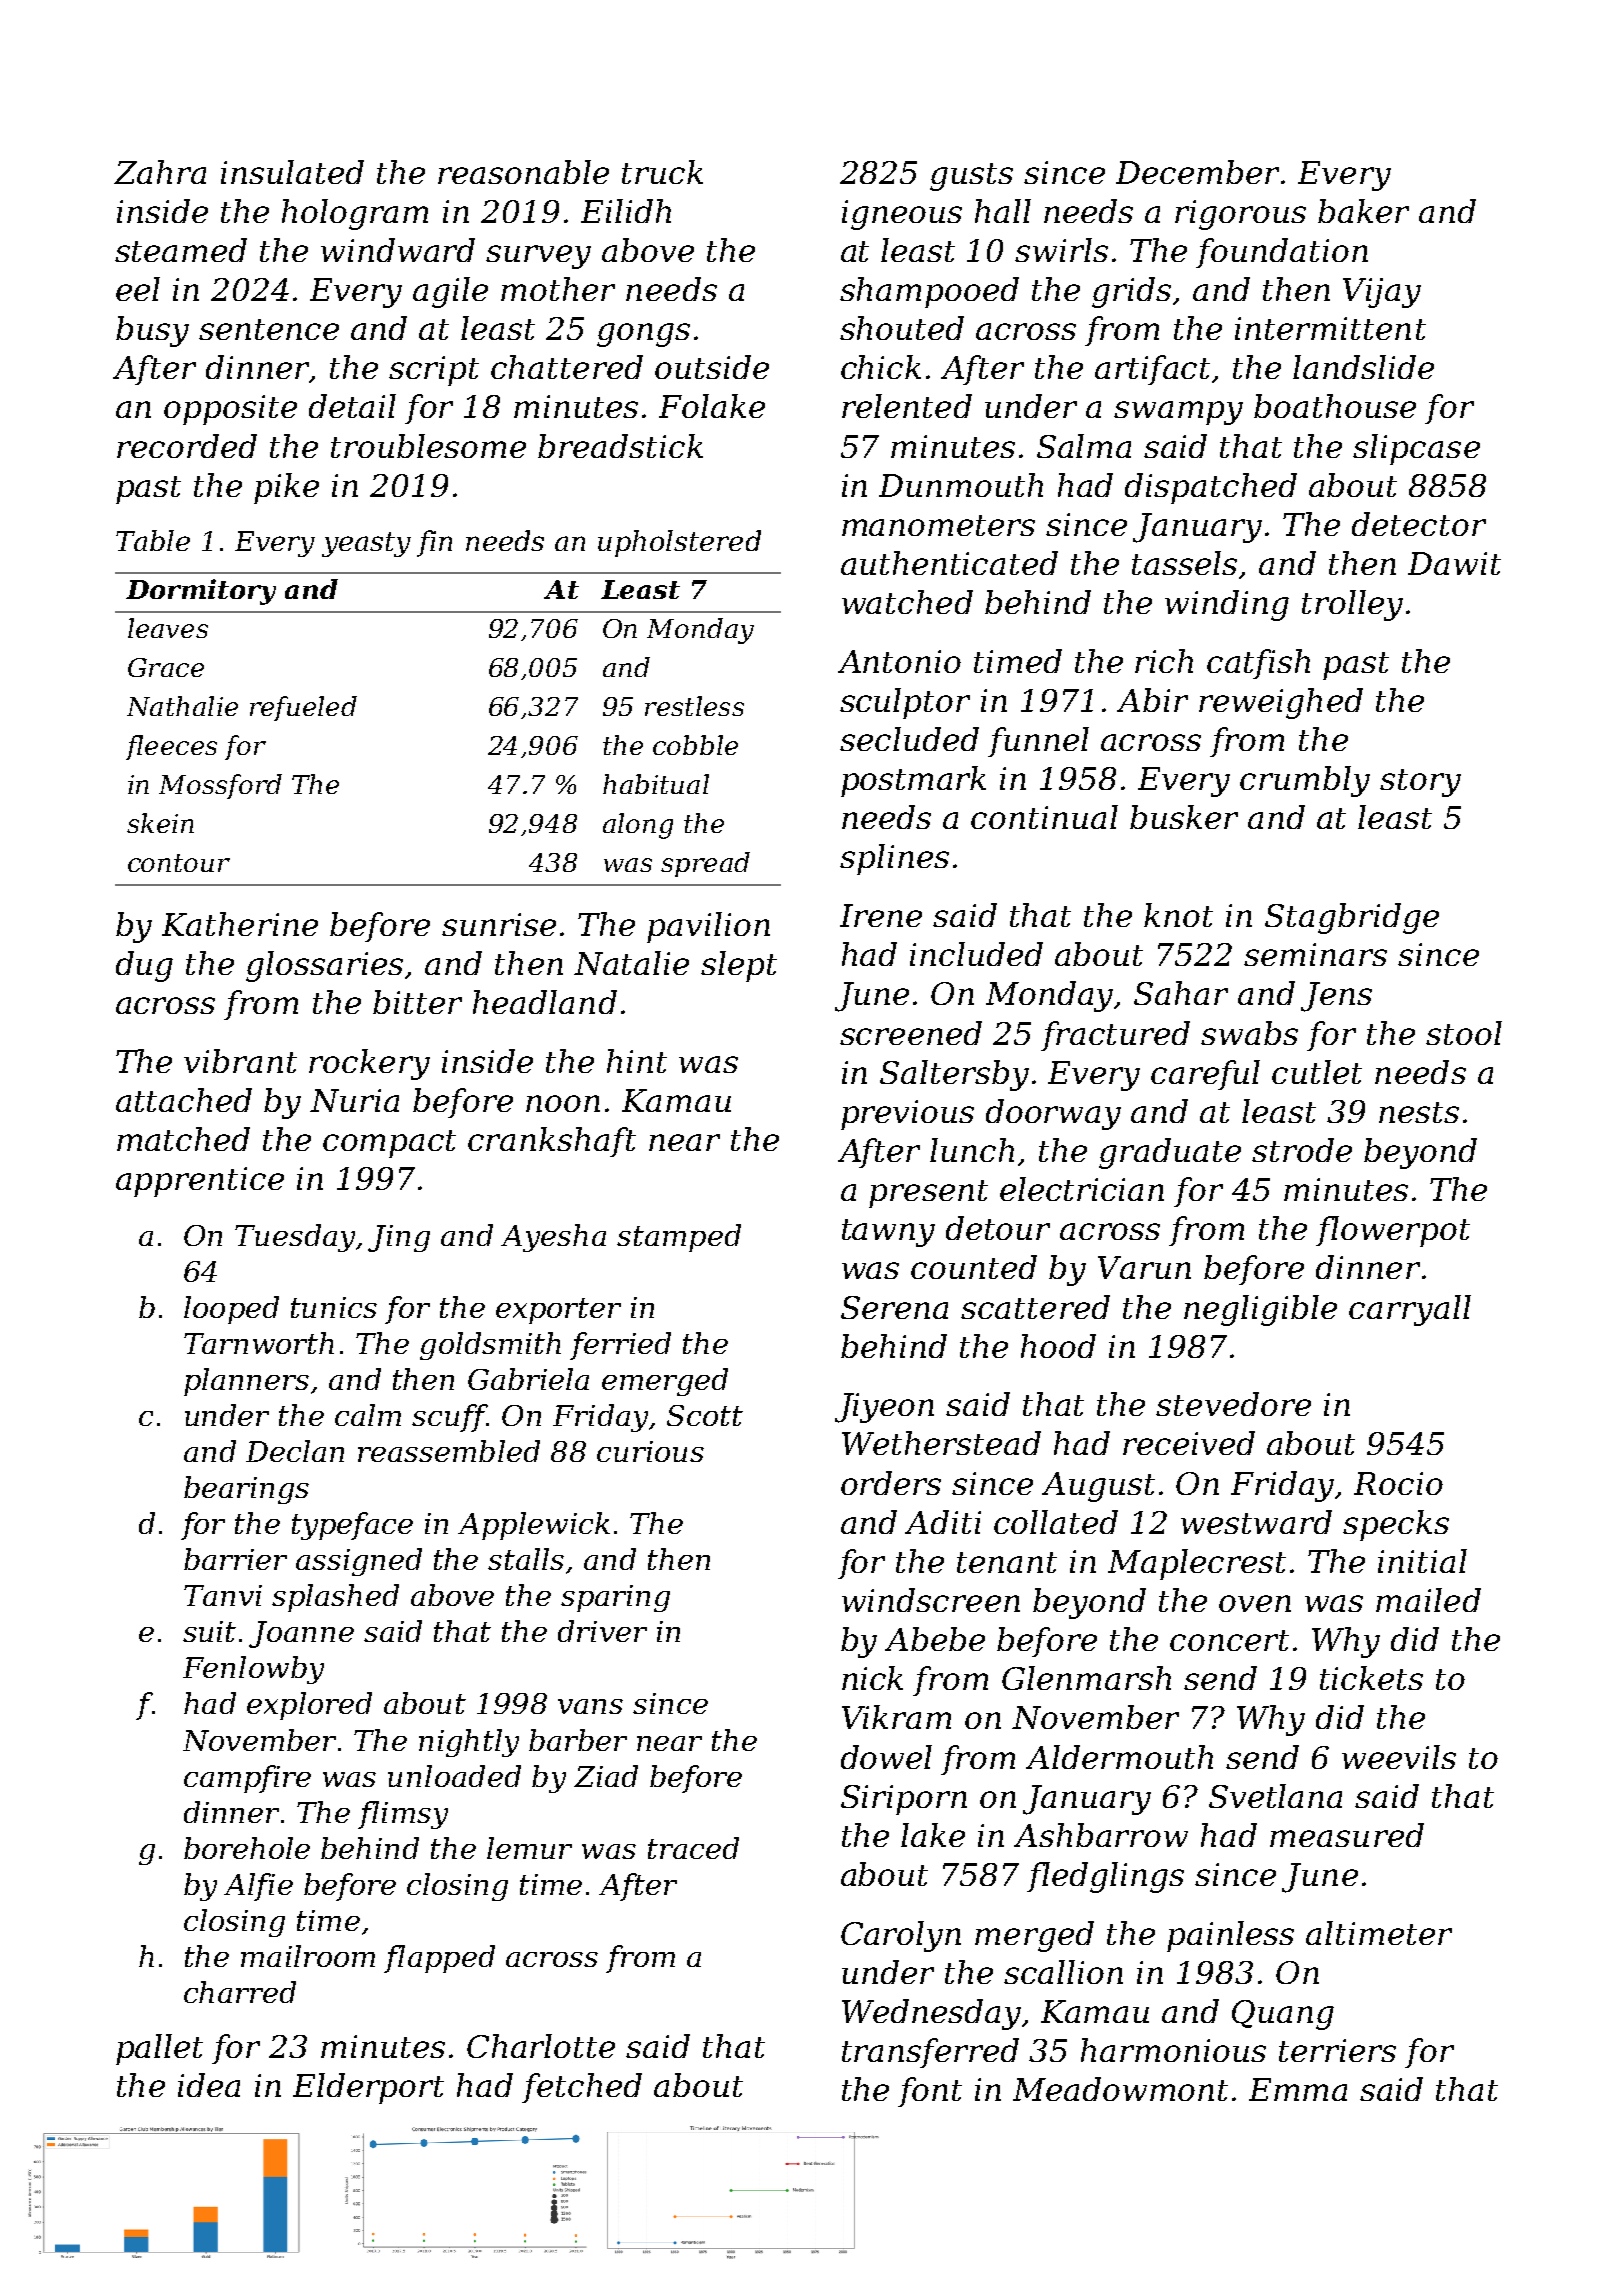 The height and width of the screenshot is (2292, 1620). I want to click on orders, so click(891, 1483).
